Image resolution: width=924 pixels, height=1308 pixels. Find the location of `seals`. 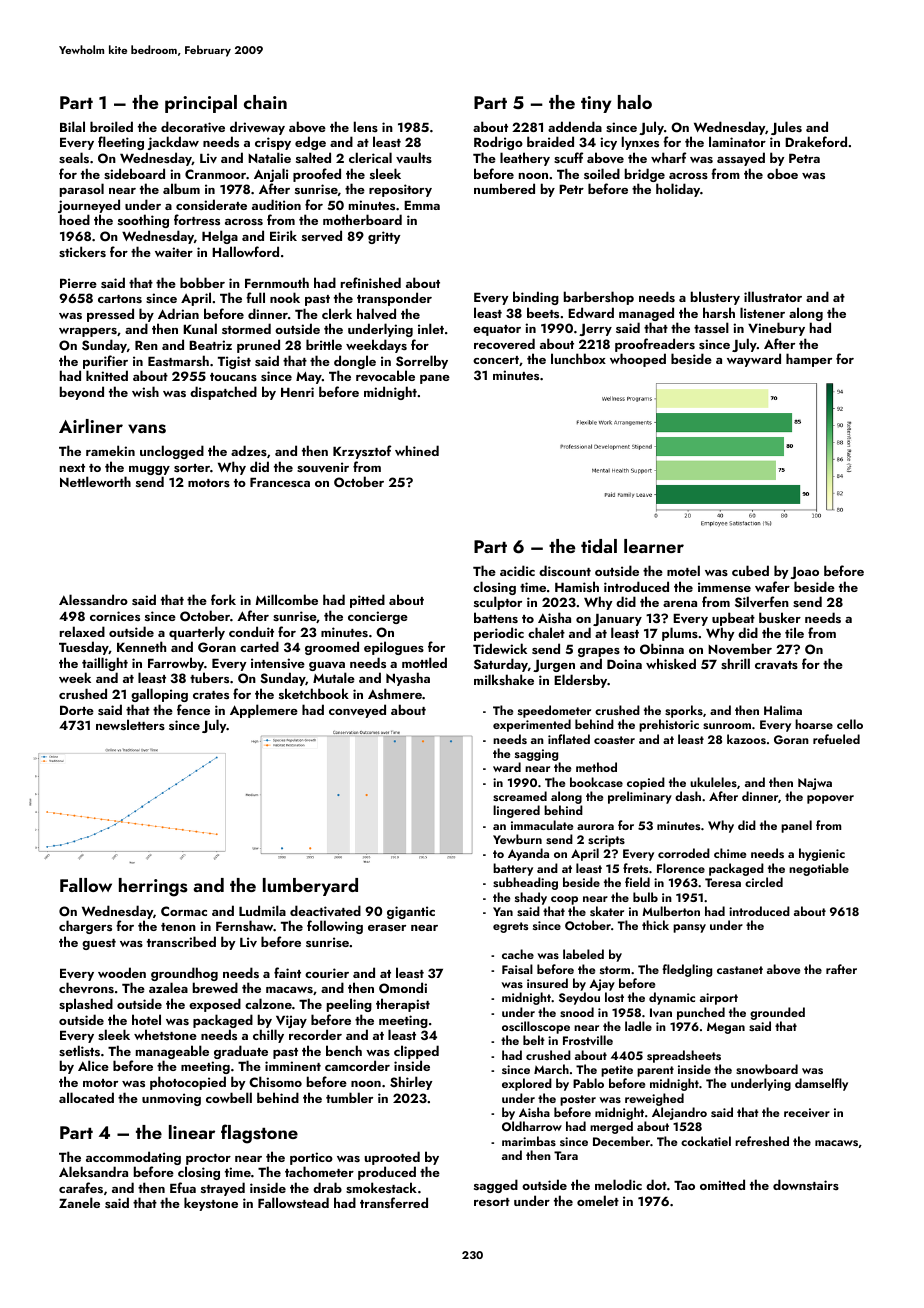

seals is located at coordinates (74, 157).
